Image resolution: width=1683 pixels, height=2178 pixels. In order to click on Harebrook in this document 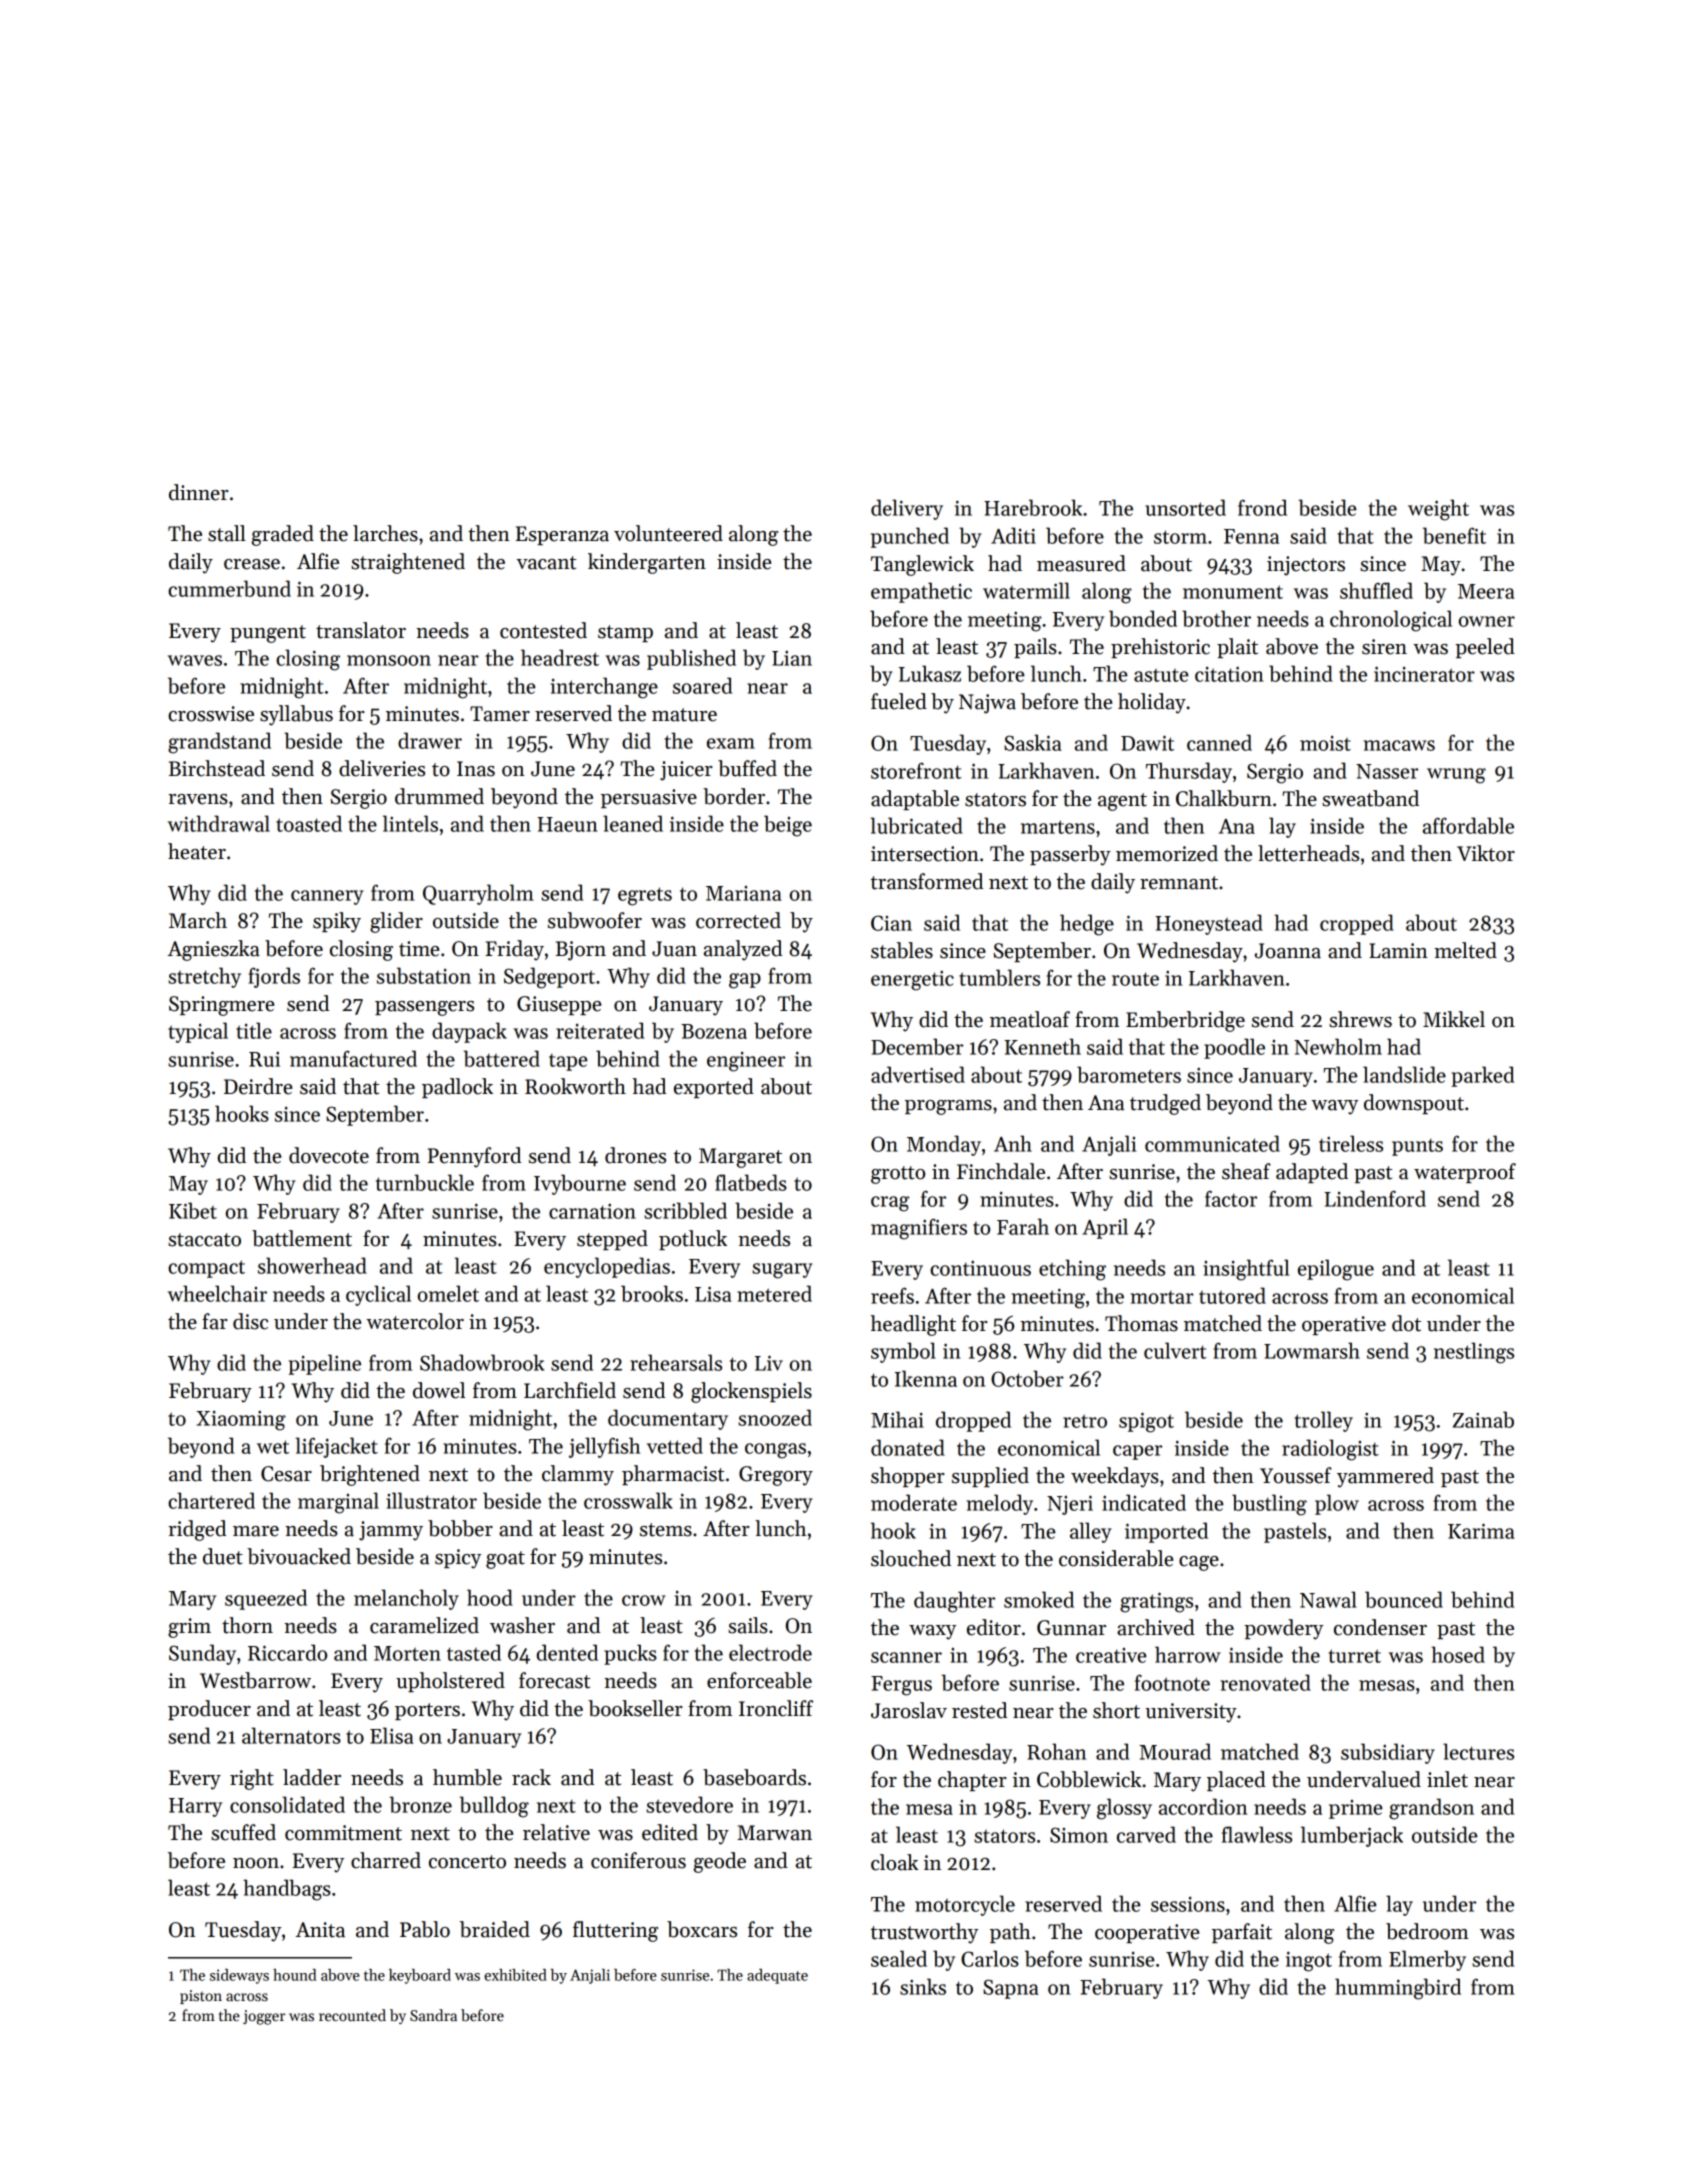, I will do `click(1033, 507)`.
